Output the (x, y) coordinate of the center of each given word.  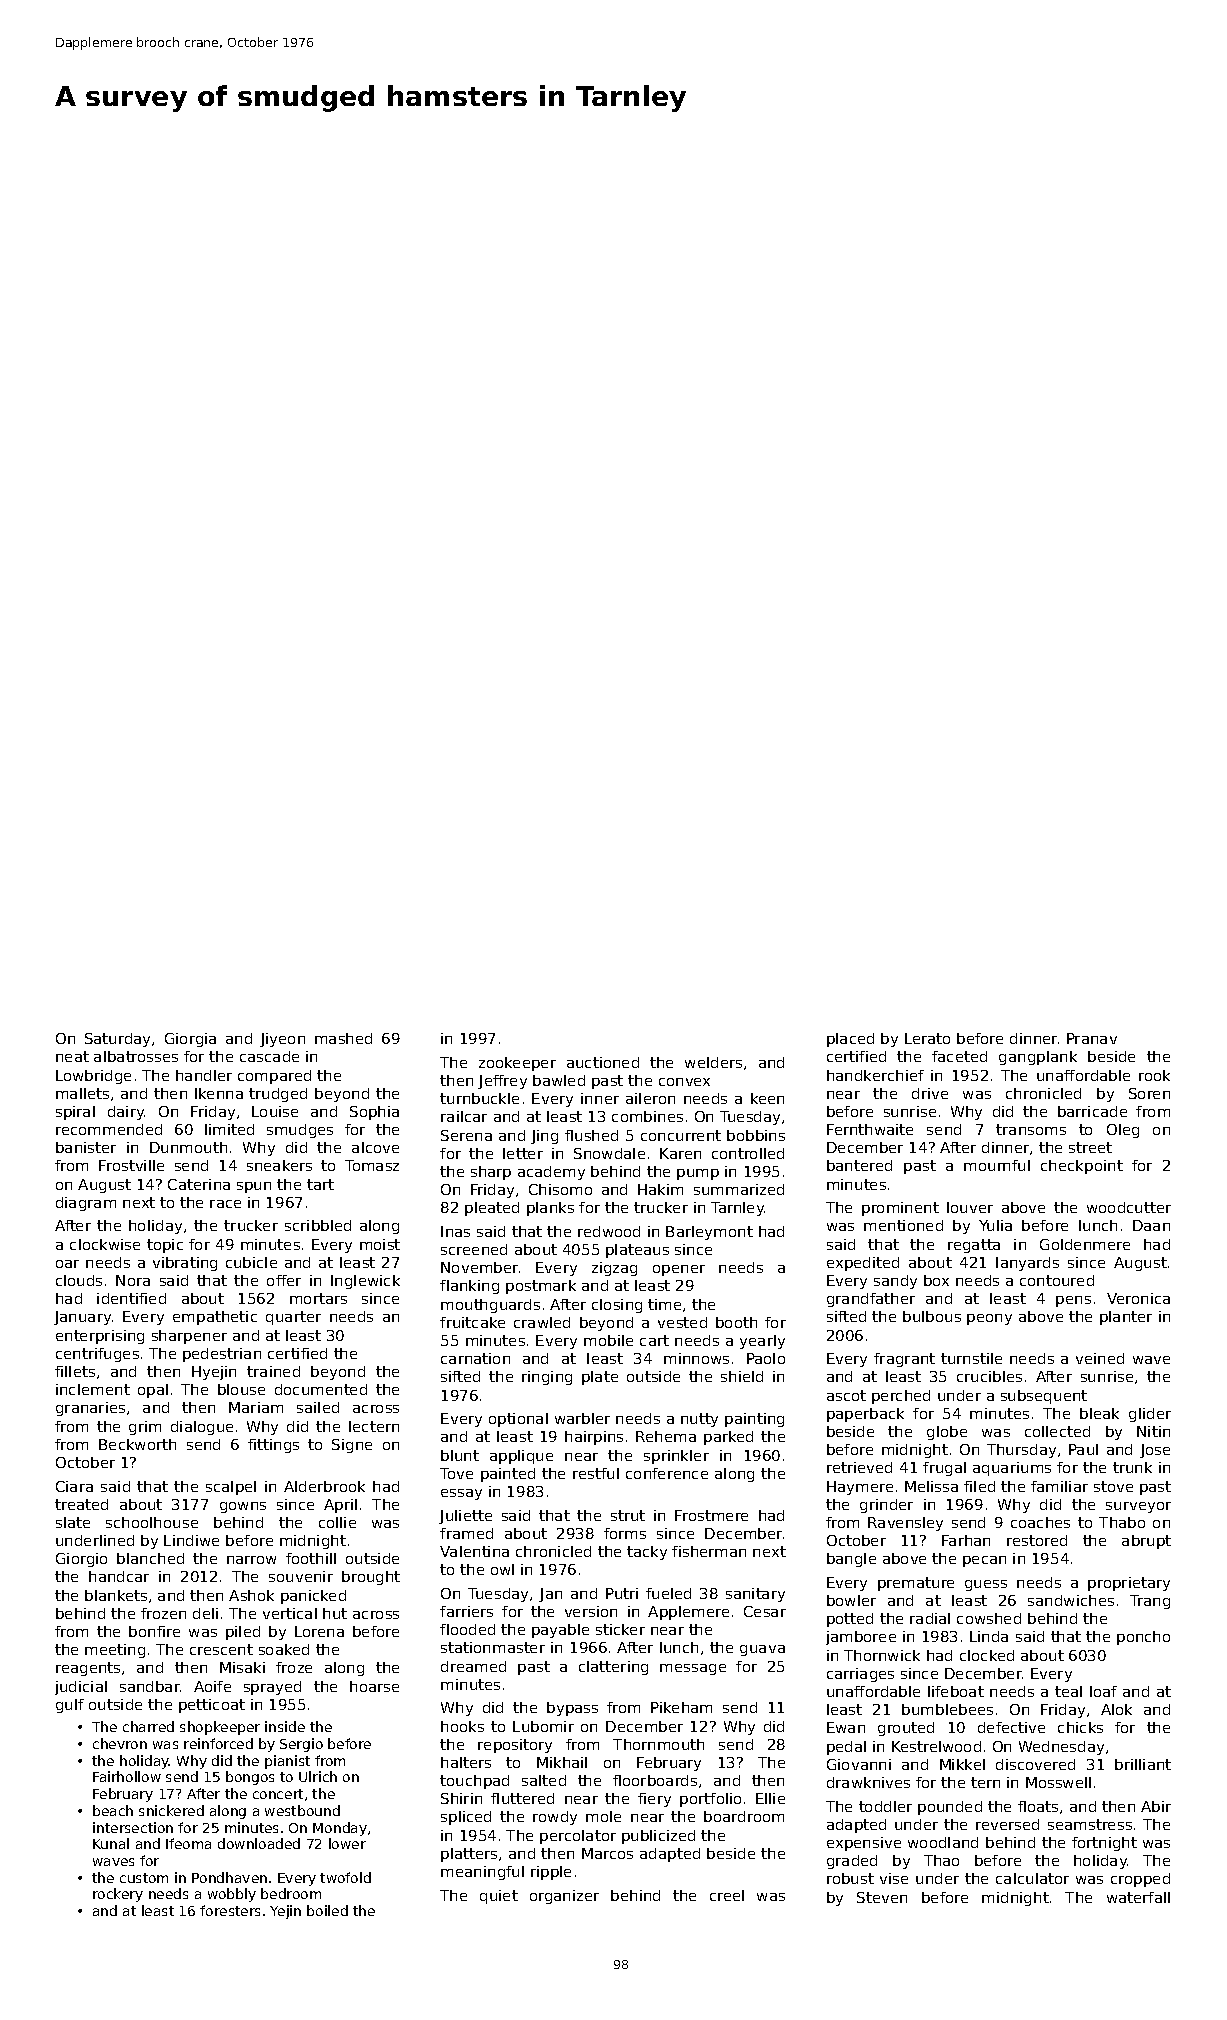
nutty (699, 1420)
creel (727, 1895)
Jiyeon (282, 1040)
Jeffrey (502, 1082)
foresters (230, 1910)
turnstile (971, 1358)
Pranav (1092, 1038)
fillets (75, 1371)
